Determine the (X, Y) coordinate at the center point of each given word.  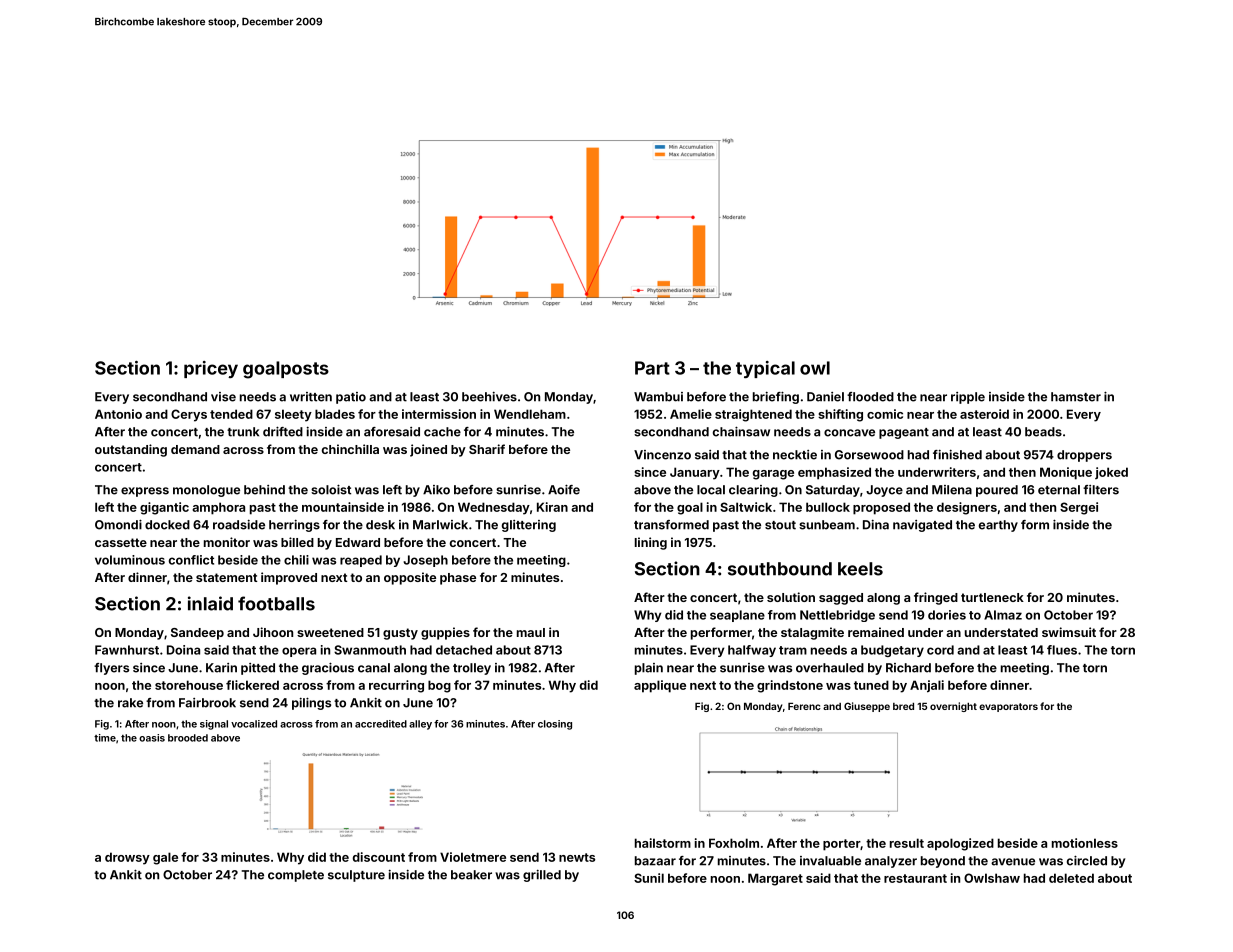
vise (223, 397)
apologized (960, 844)
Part (652, 368)
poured (997, 491)
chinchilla (350, 449)
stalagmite (812, 633)
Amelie (691, 414)
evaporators (1008, 707)
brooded (188, 738)
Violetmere (473, 857)
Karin (221, 668)
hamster (1076, 397)
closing (555, 725)
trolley (472, 669)
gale (165, 858)
